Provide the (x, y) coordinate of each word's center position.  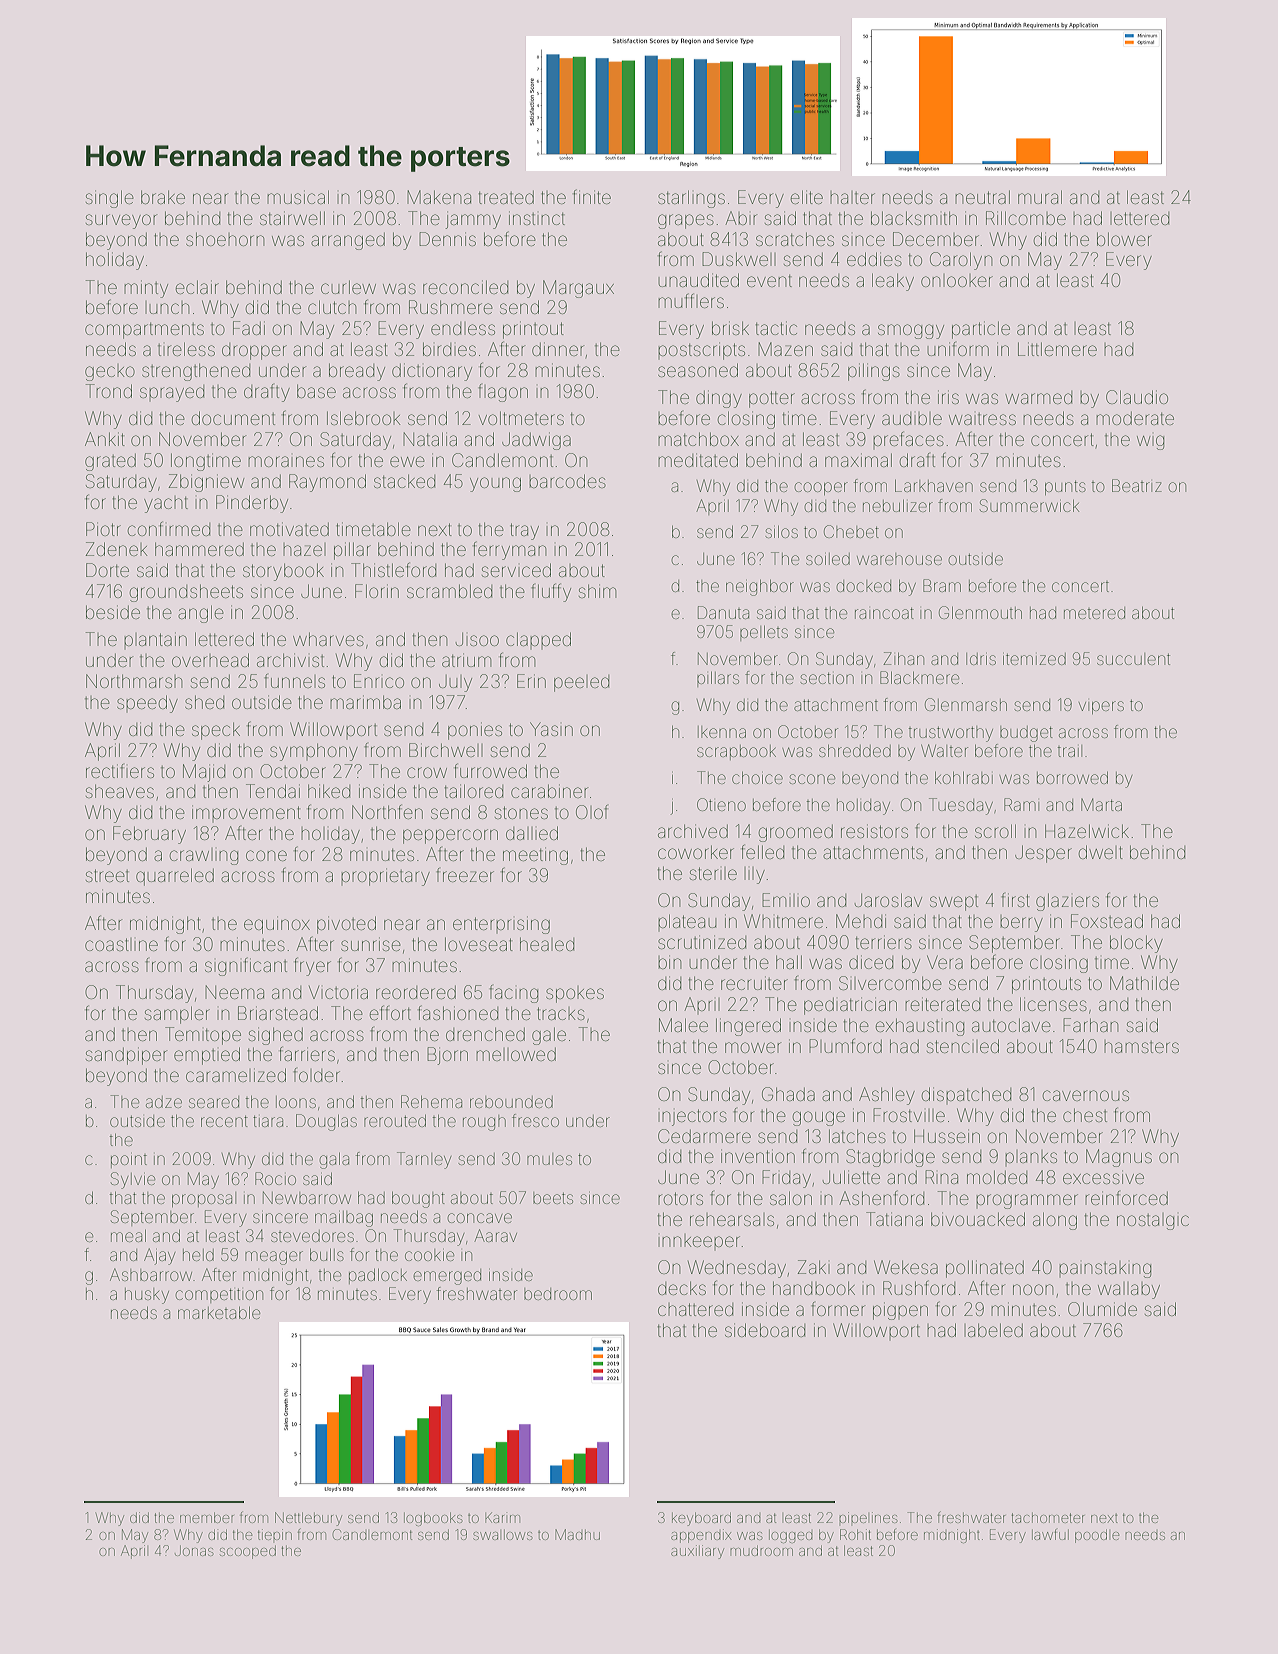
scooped (248, 1552)
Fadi (249, 328)
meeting (535, 856)
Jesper (1043, 854)
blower (1124, 239)
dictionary (432, 372)
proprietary (385, 877)
